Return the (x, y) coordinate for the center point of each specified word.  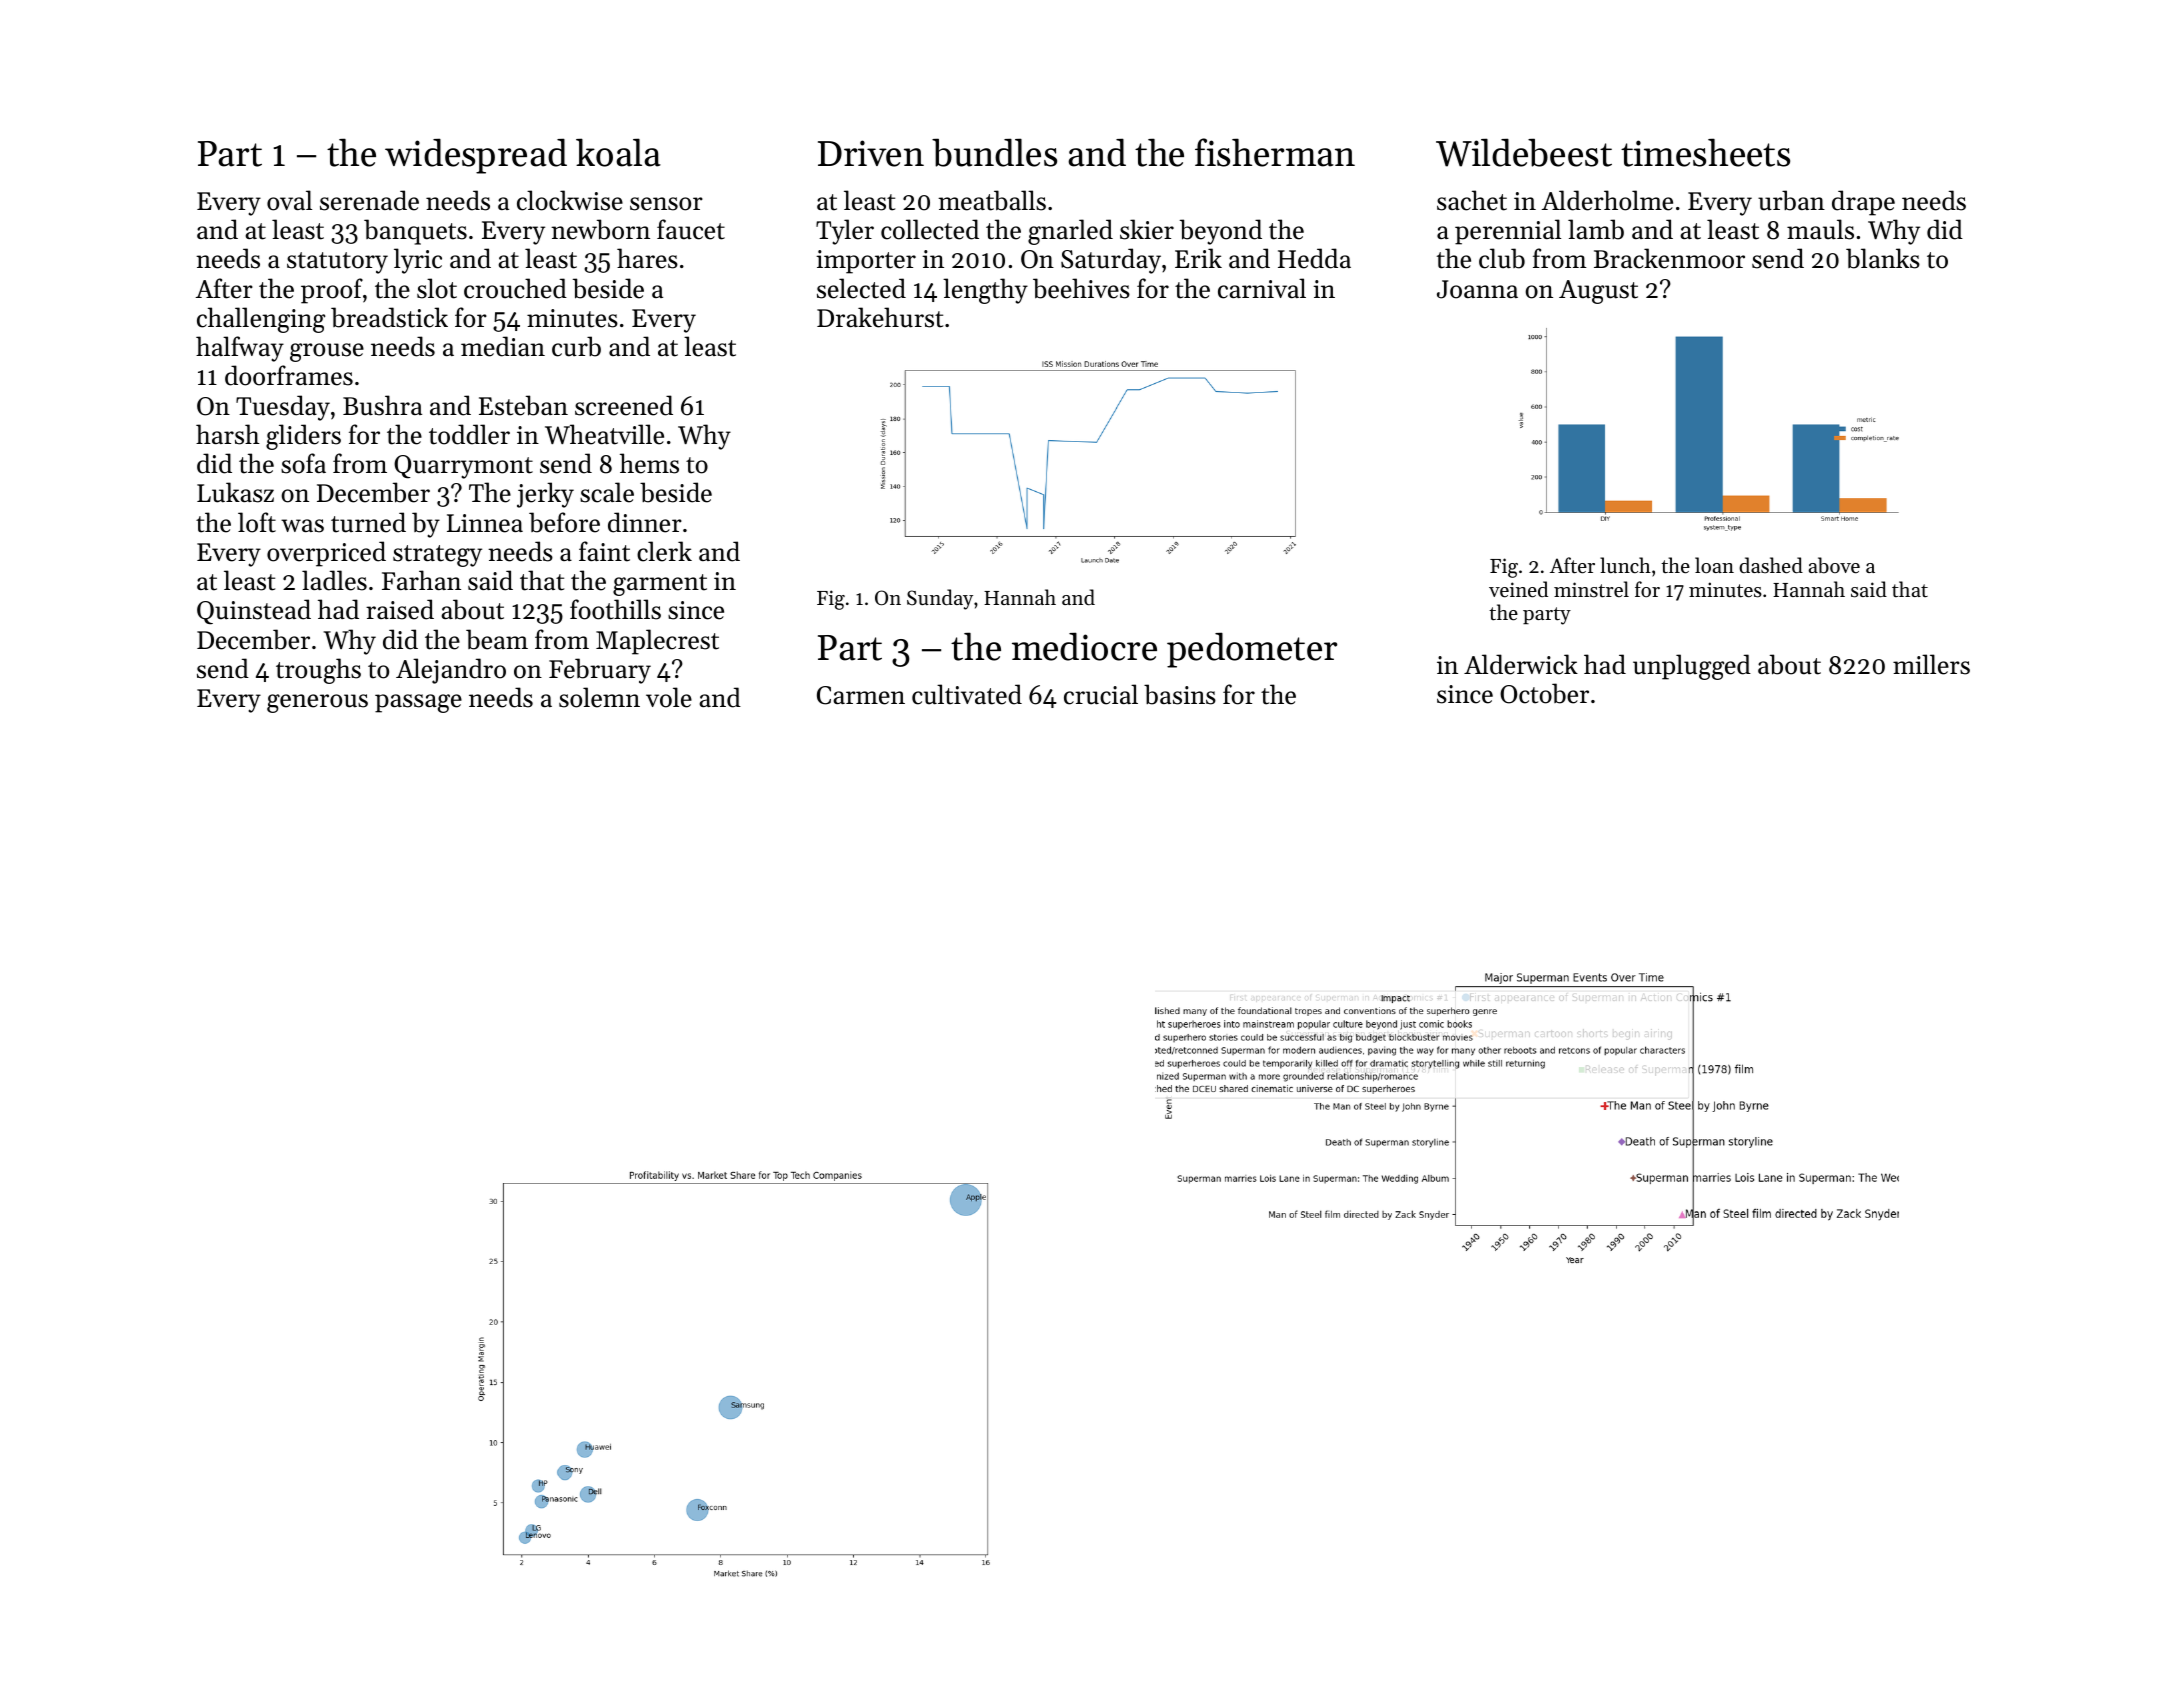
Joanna (1477, 289)
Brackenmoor (1669, 258)
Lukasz (235, 492)
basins (1180, 694)
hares (647, 258)
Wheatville (604, 434)
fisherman (1275, 152)
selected (861, 288)
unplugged (1692, 667)
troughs (318, 671)
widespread (476, 156)
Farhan (421, 580)
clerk (664, 551)
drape (1863, 203)
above (1834, 565)
